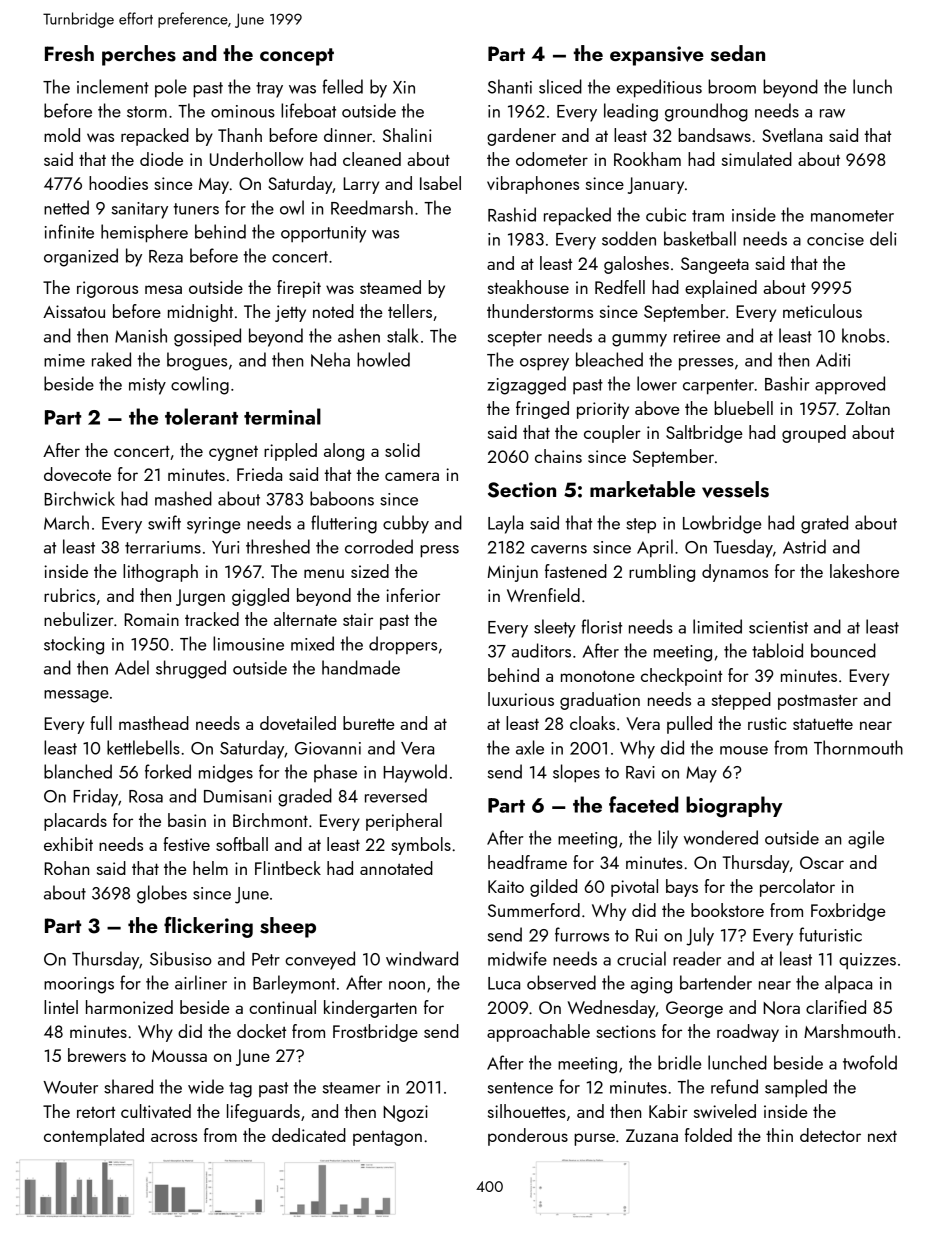 The height and width of the page is (1233, 952). I want to click on solid, so click(402, 450).
